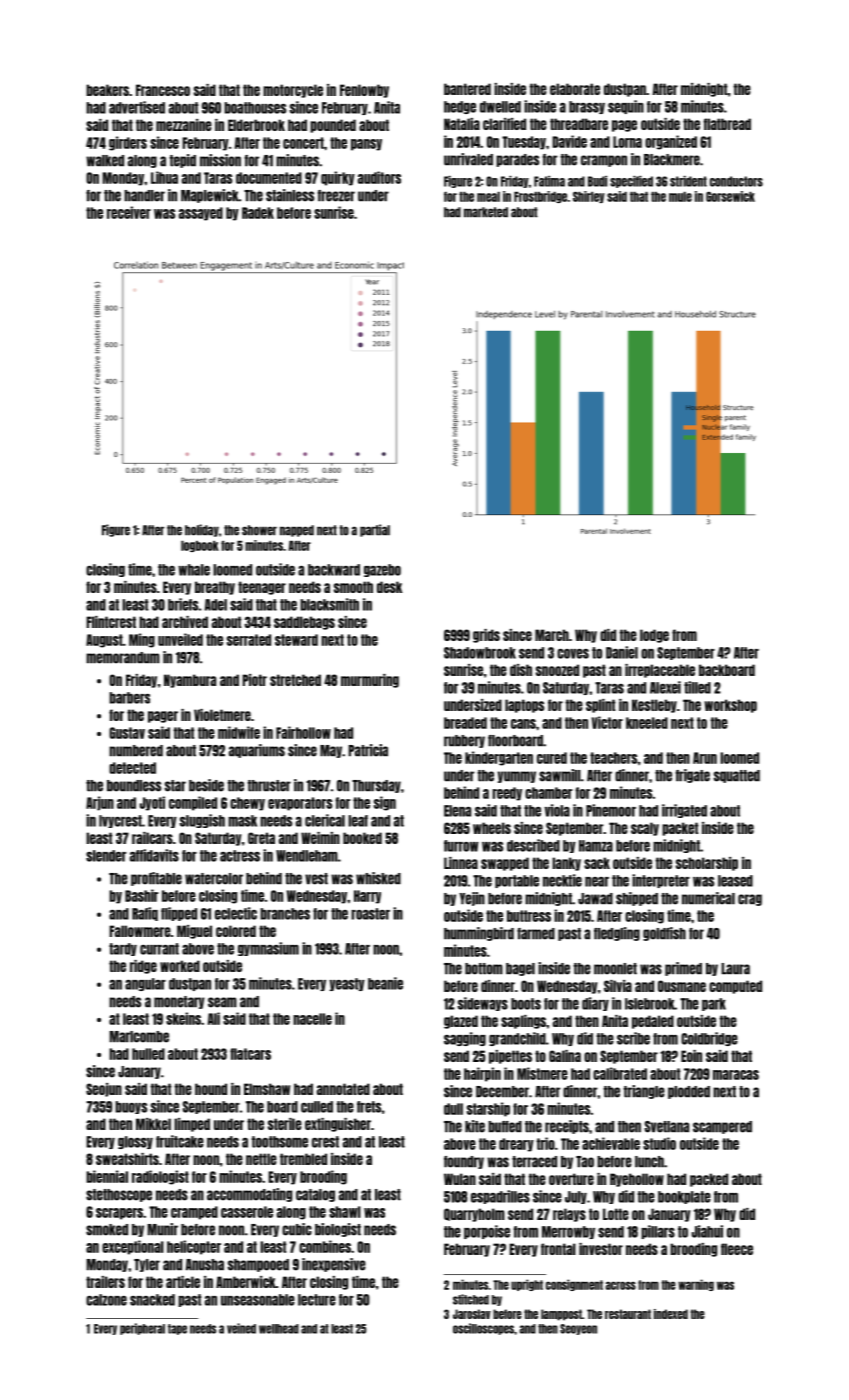  What do you see at coordinates (589, 197) in the document?
I see `Shirley` at bounding box center [589, 197].
